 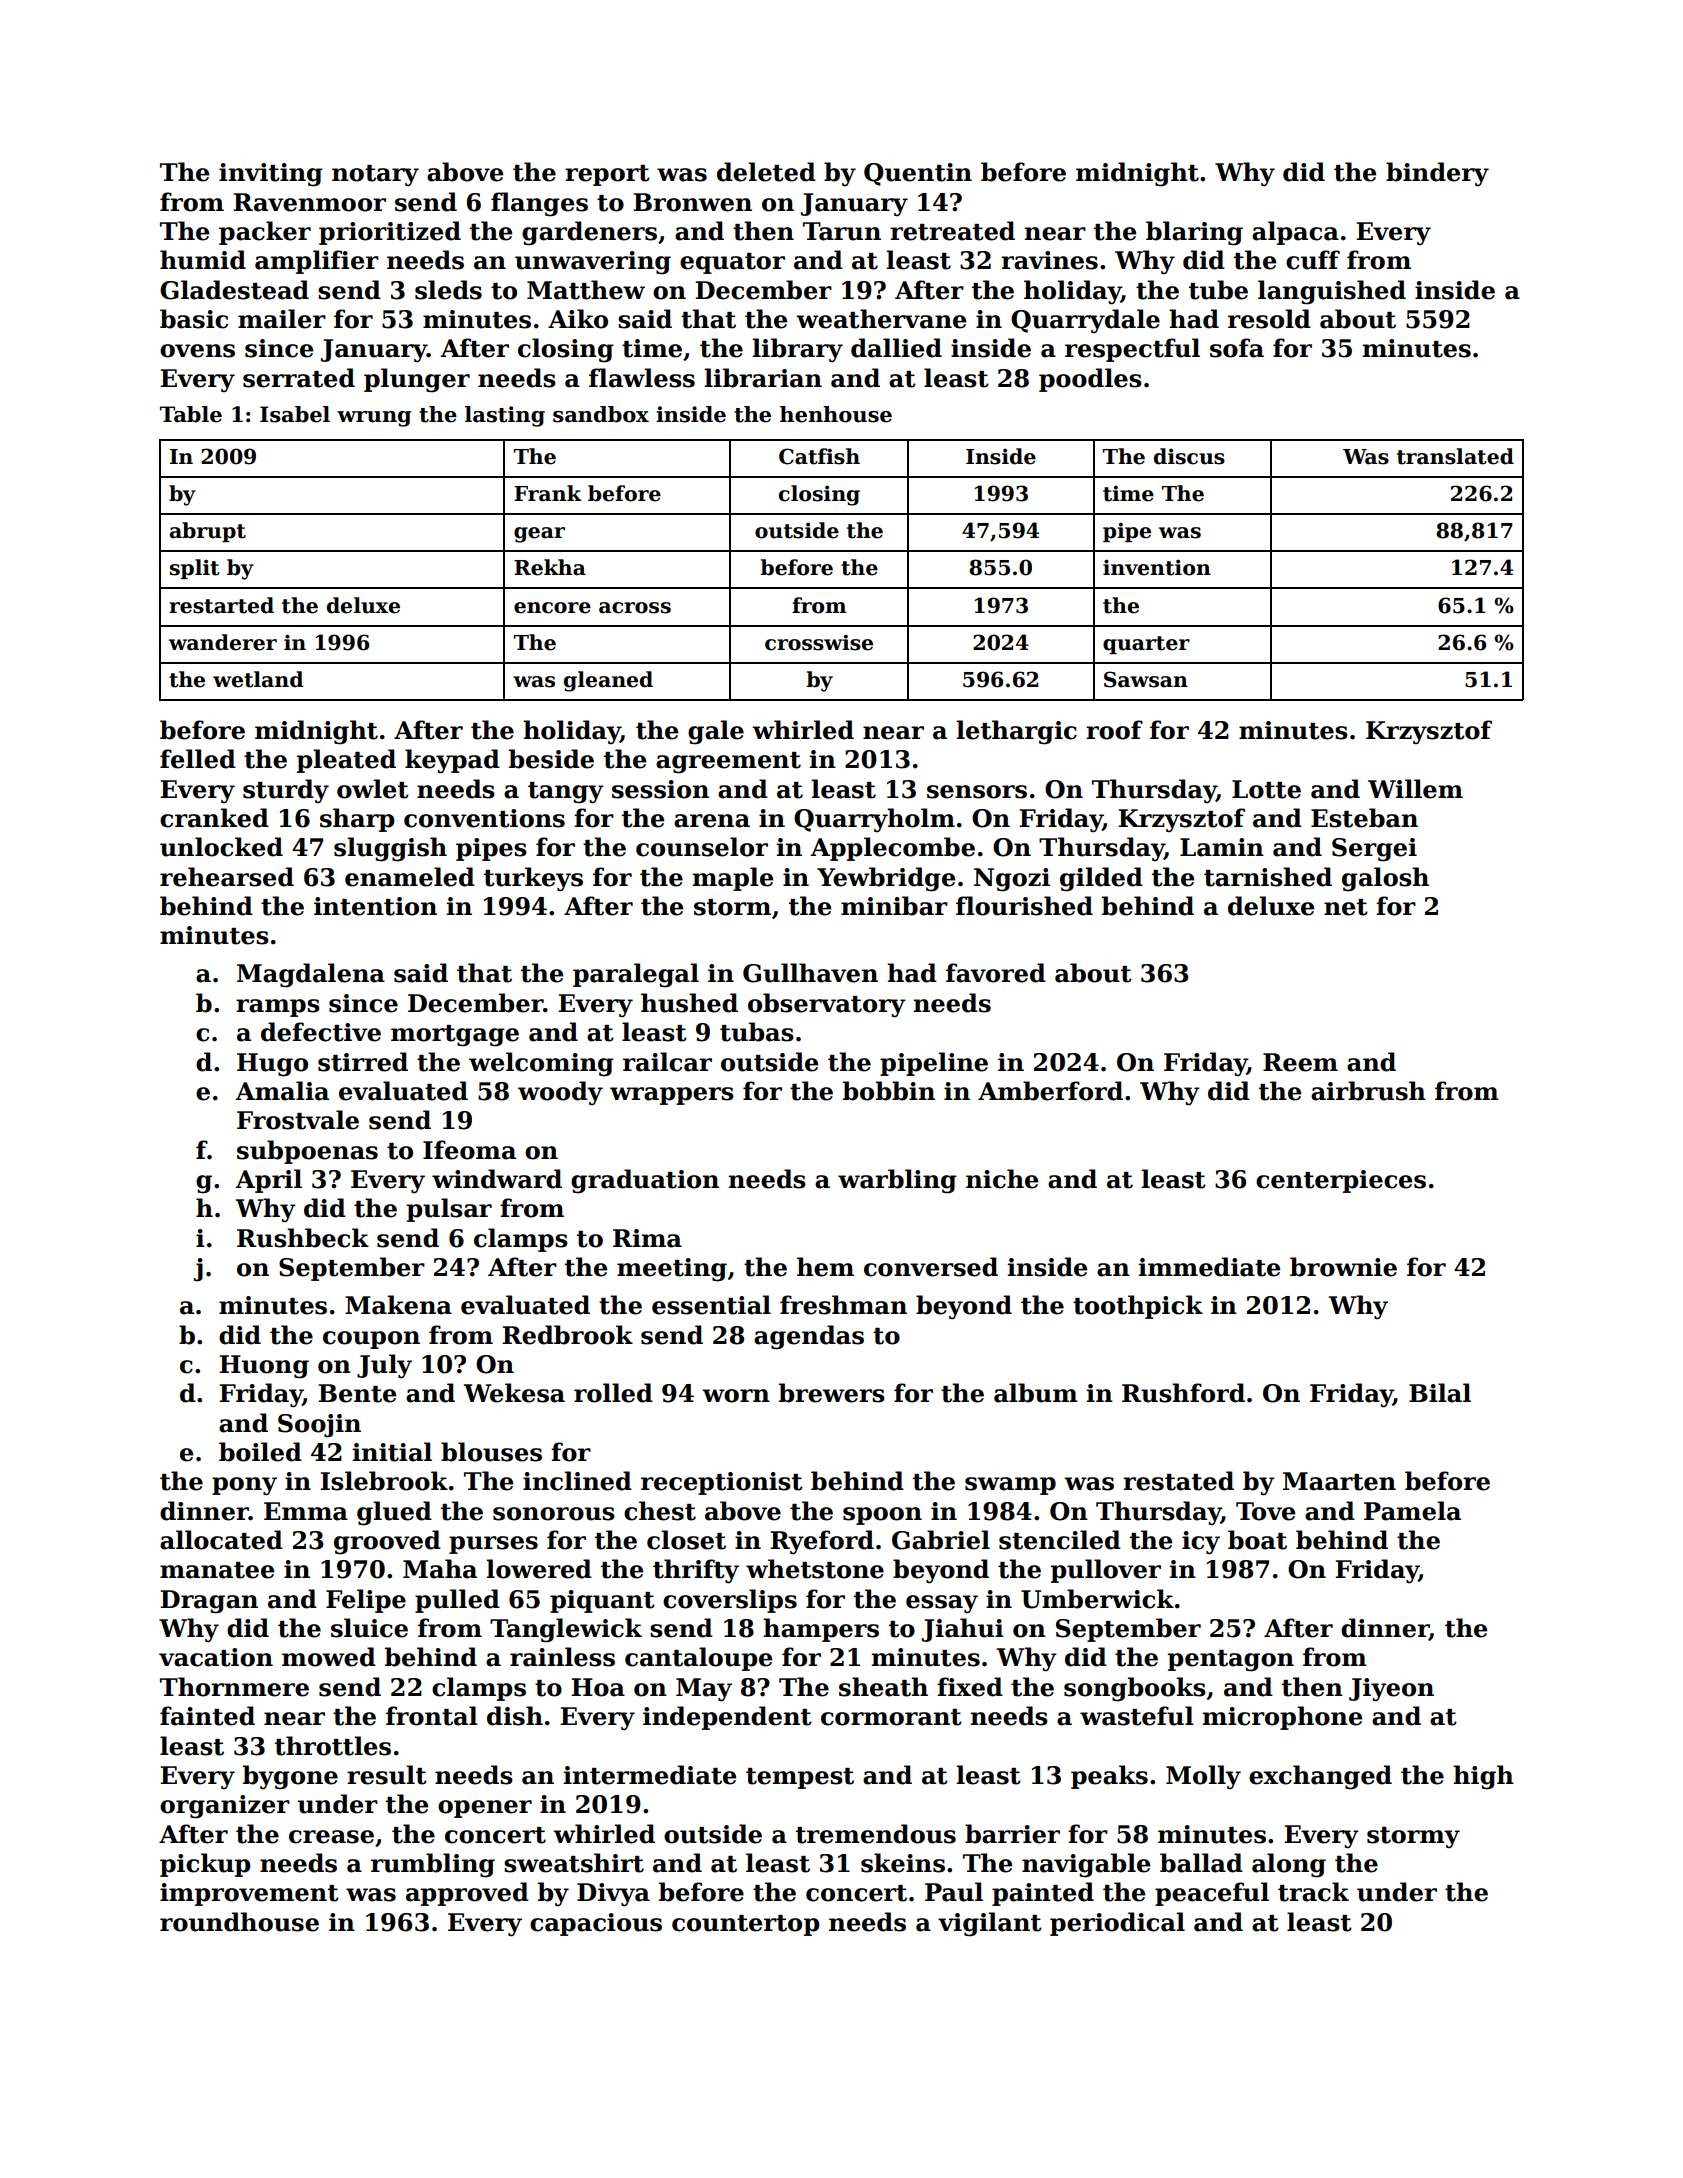 I want to click on railcar, so click(x=667, y=1062).
